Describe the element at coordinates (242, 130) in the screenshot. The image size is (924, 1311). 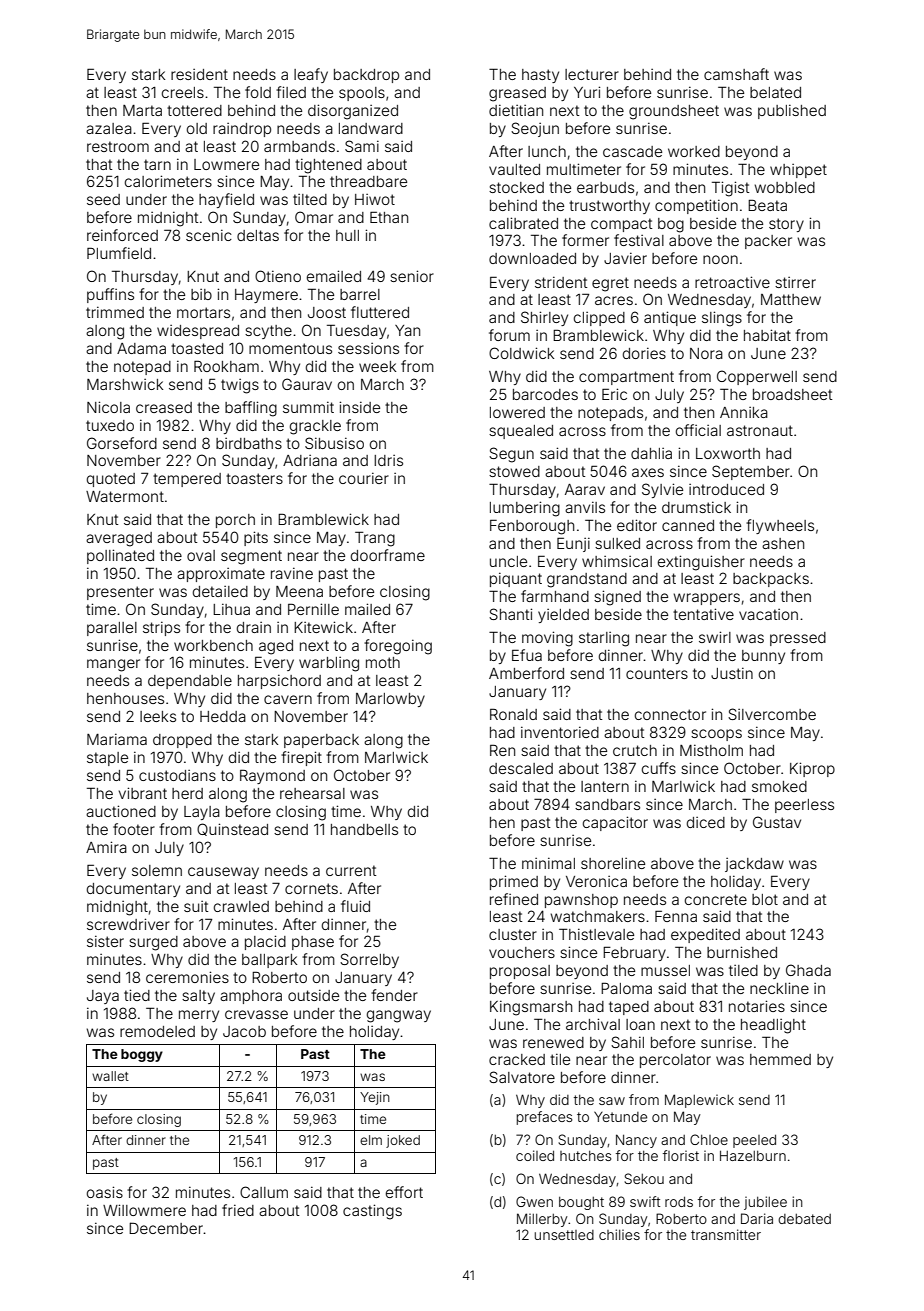
I see `raindrop` at that location.
